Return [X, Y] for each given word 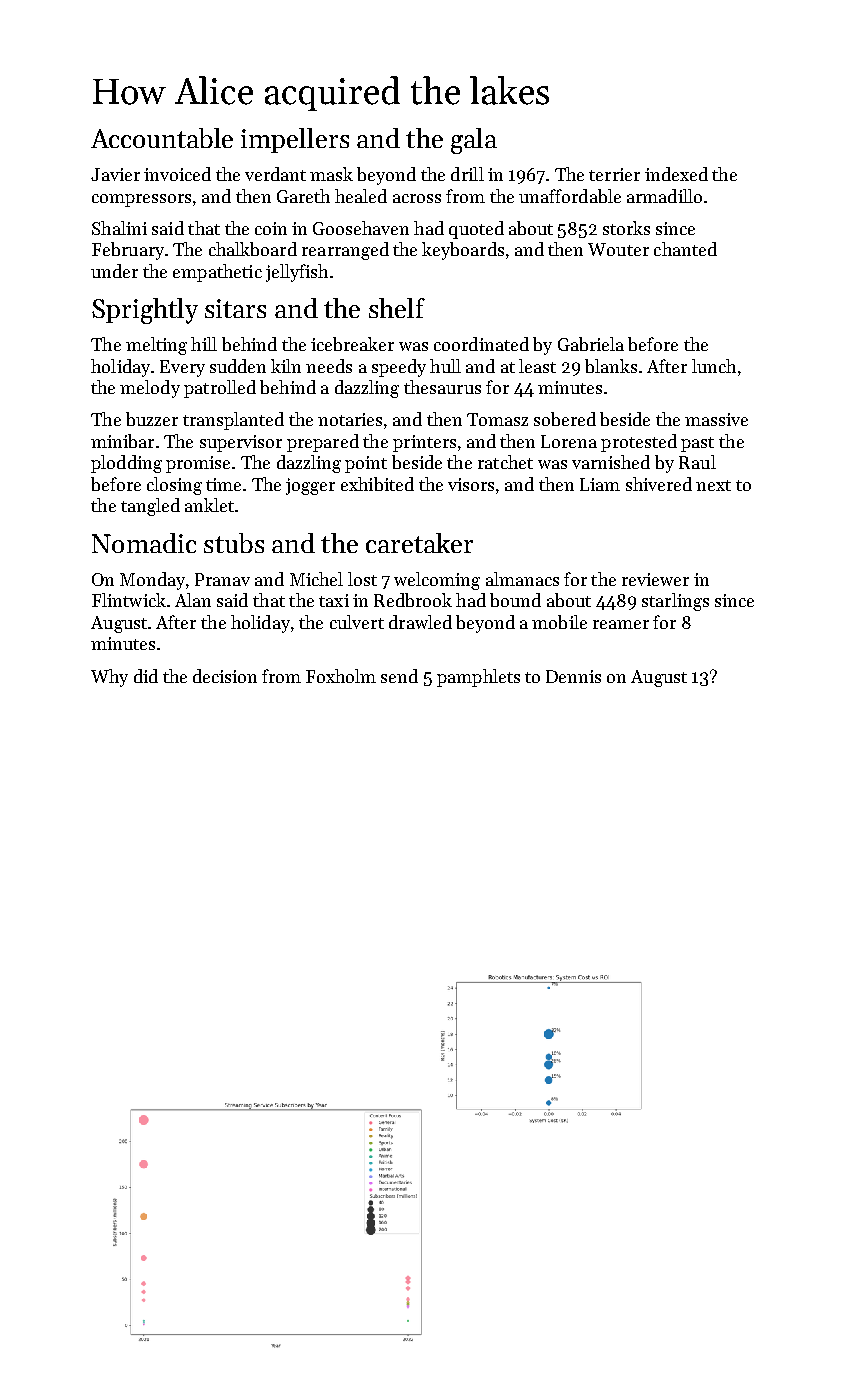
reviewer [655, 579]
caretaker [419, 543]
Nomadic [144, 543]
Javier [115, 174]
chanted [685, 249]
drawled [420, 622]
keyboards [463, 251]
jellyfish [297, 273]
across [417, 198]
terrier [614, 174]
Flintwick [129, 600]
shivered [659, 484]
